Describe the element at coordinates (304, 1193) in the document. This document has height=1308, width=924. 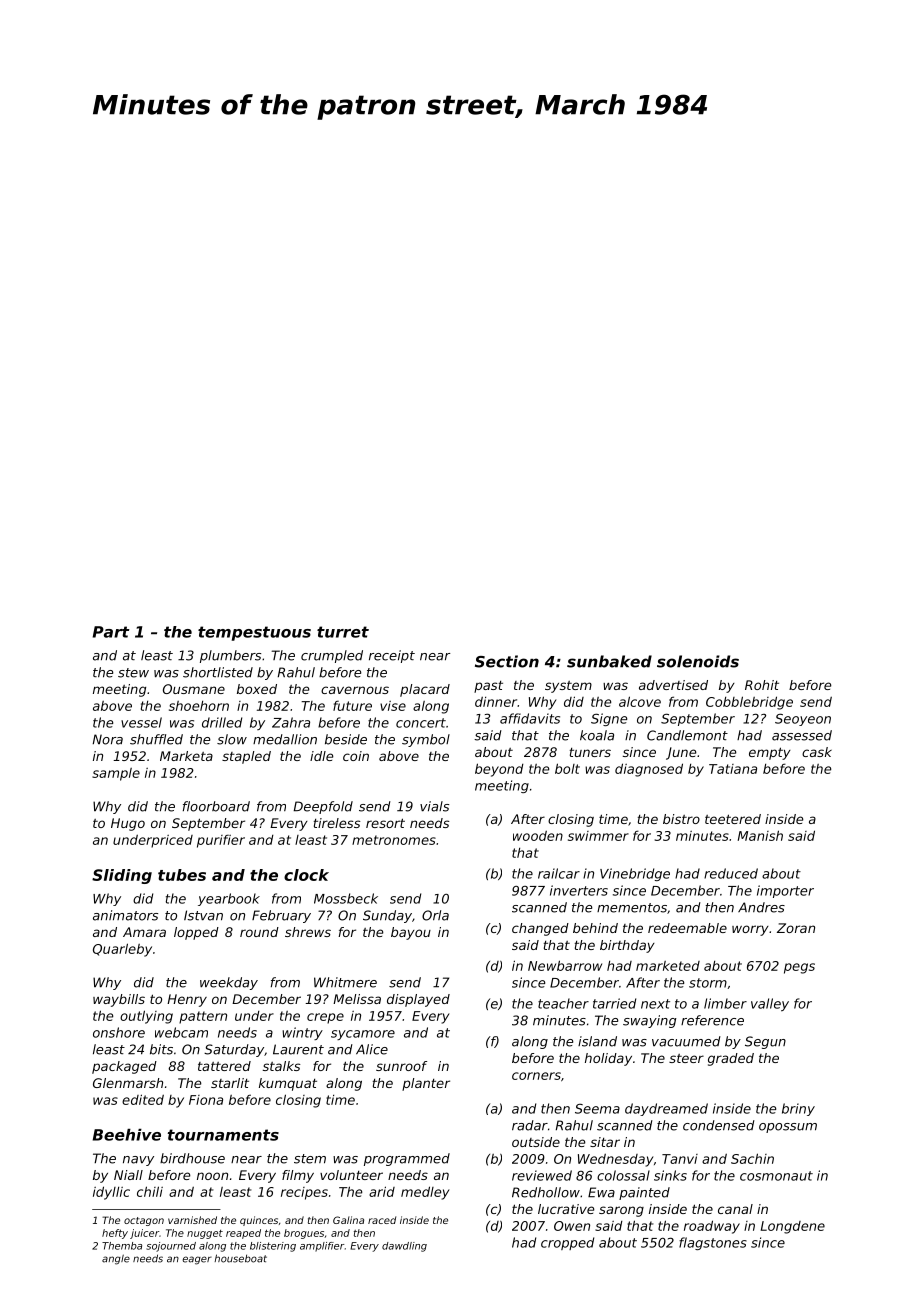
I see `recipes` at that location.
